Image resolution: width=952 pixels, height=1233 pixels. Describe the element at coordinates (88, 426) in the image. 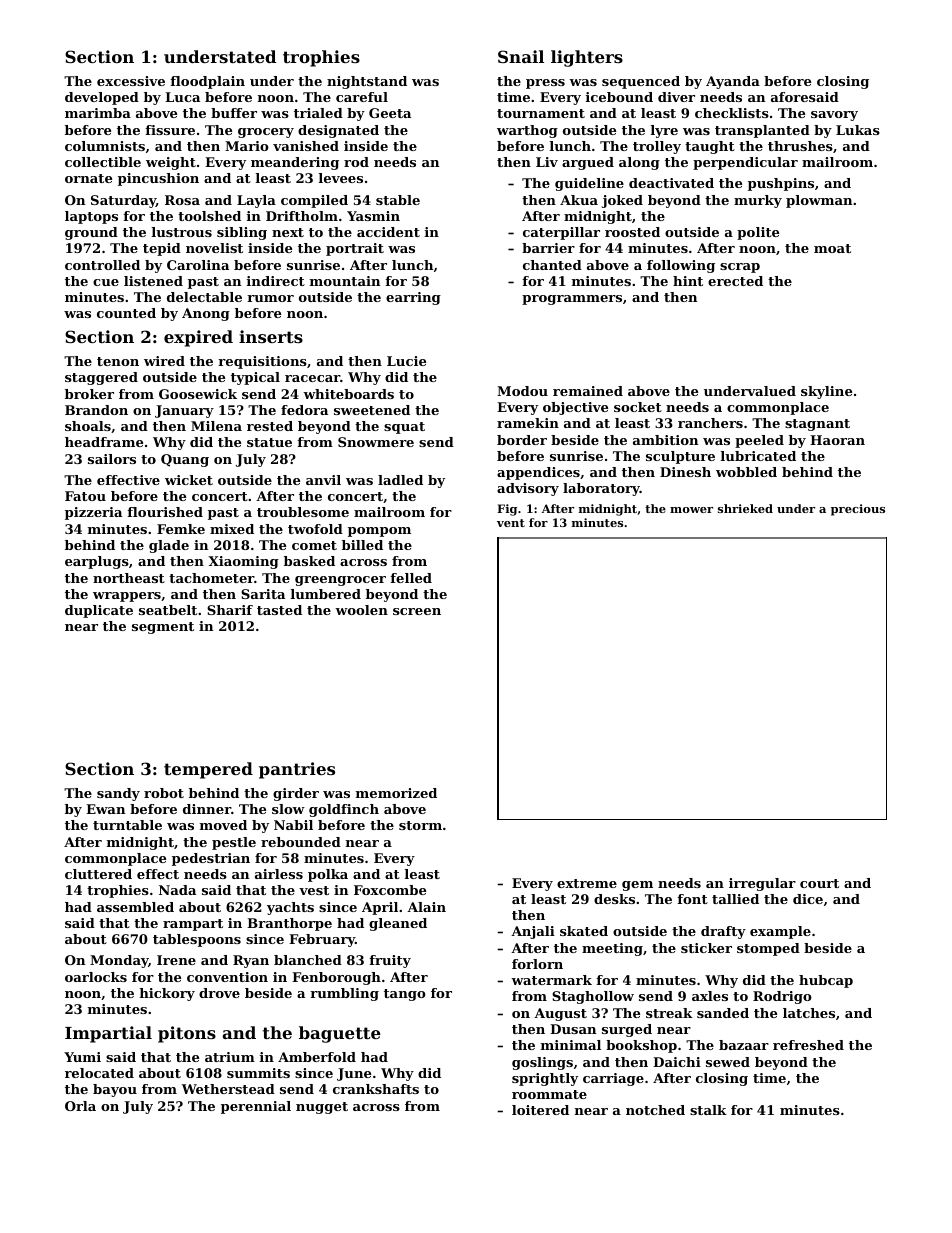

I see `shoals` at that location.
